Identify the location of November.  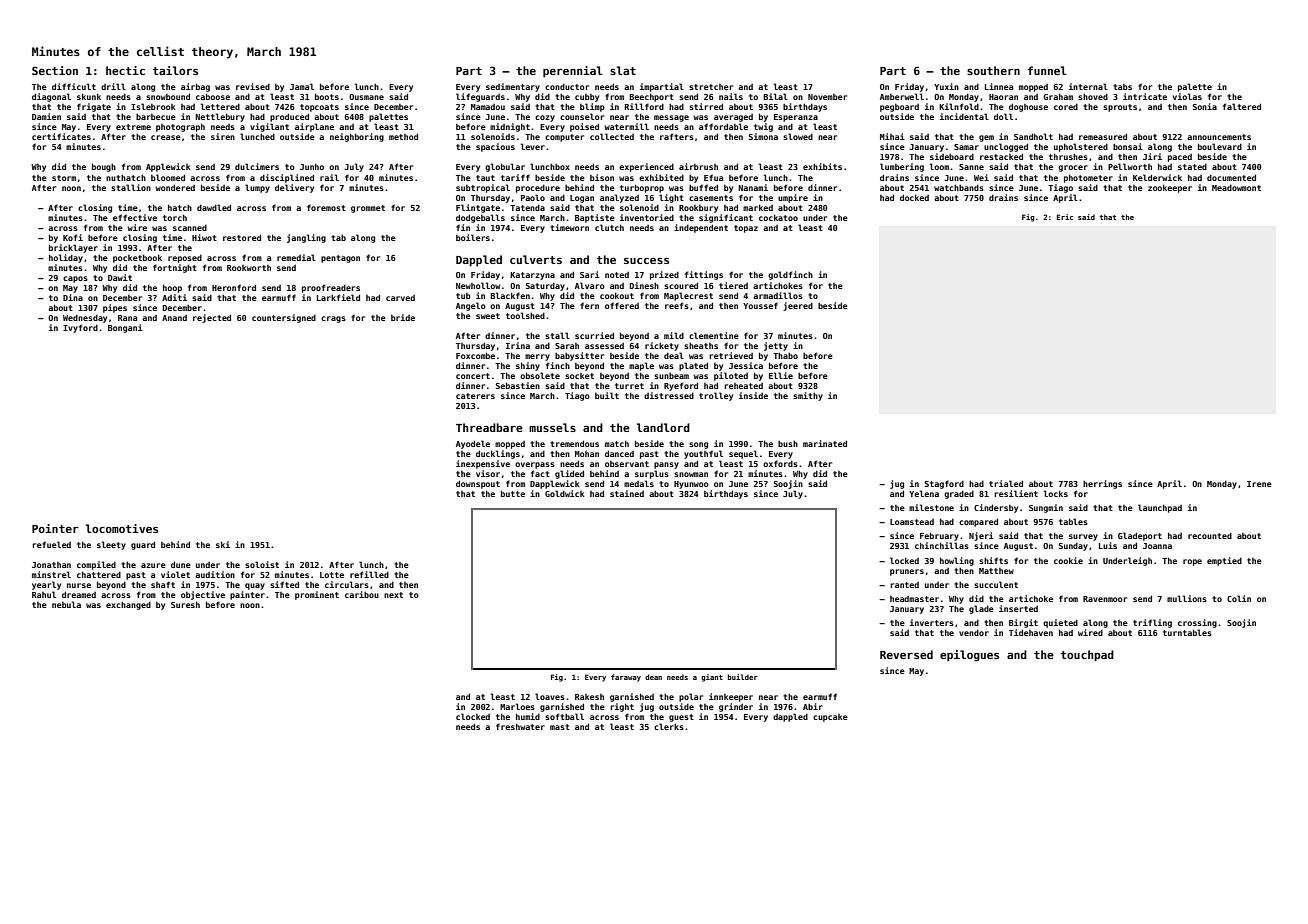
(827, 97).
